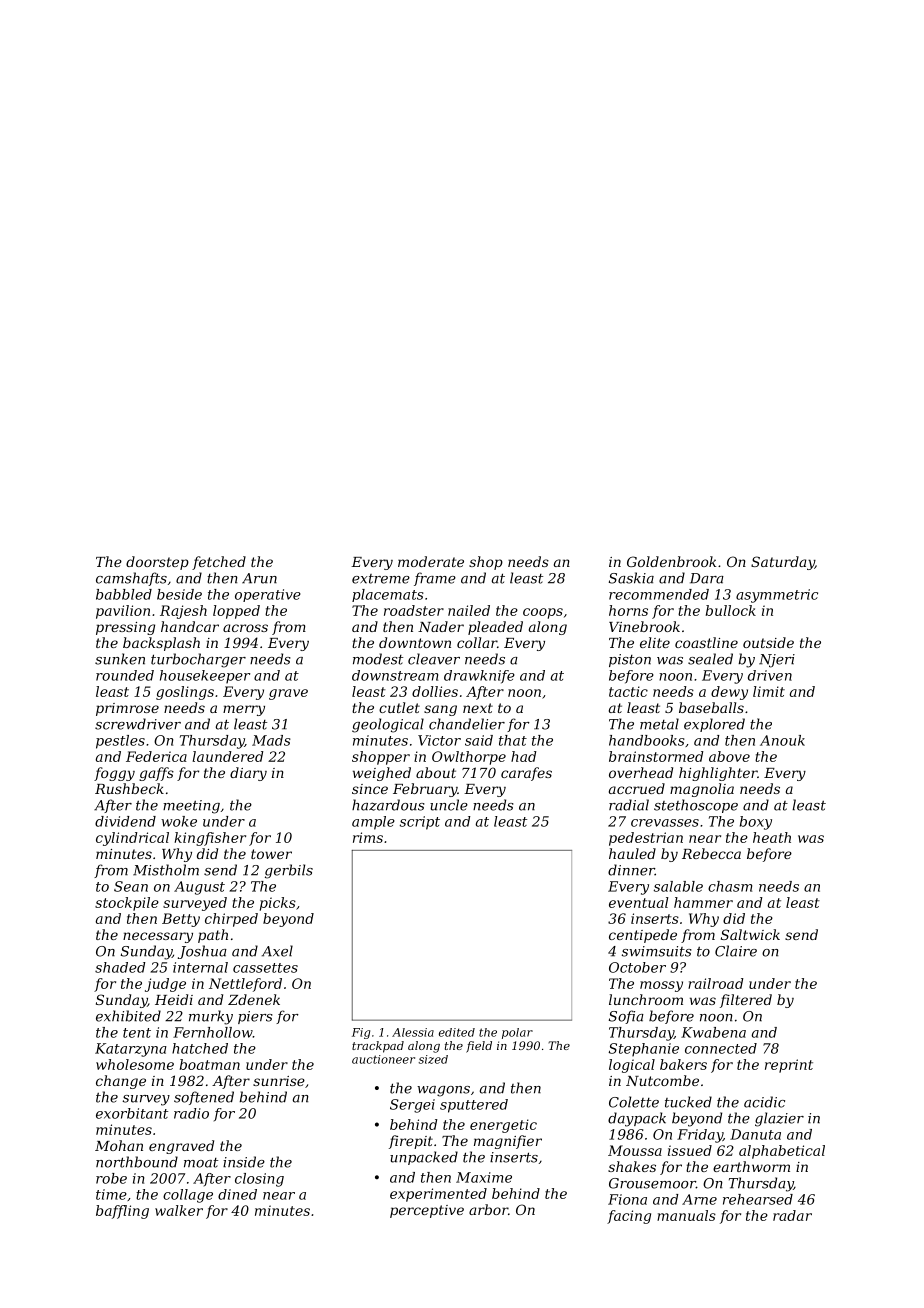 This page has height=1308, width=924. I want to click on facing, so click(629, 1217).
